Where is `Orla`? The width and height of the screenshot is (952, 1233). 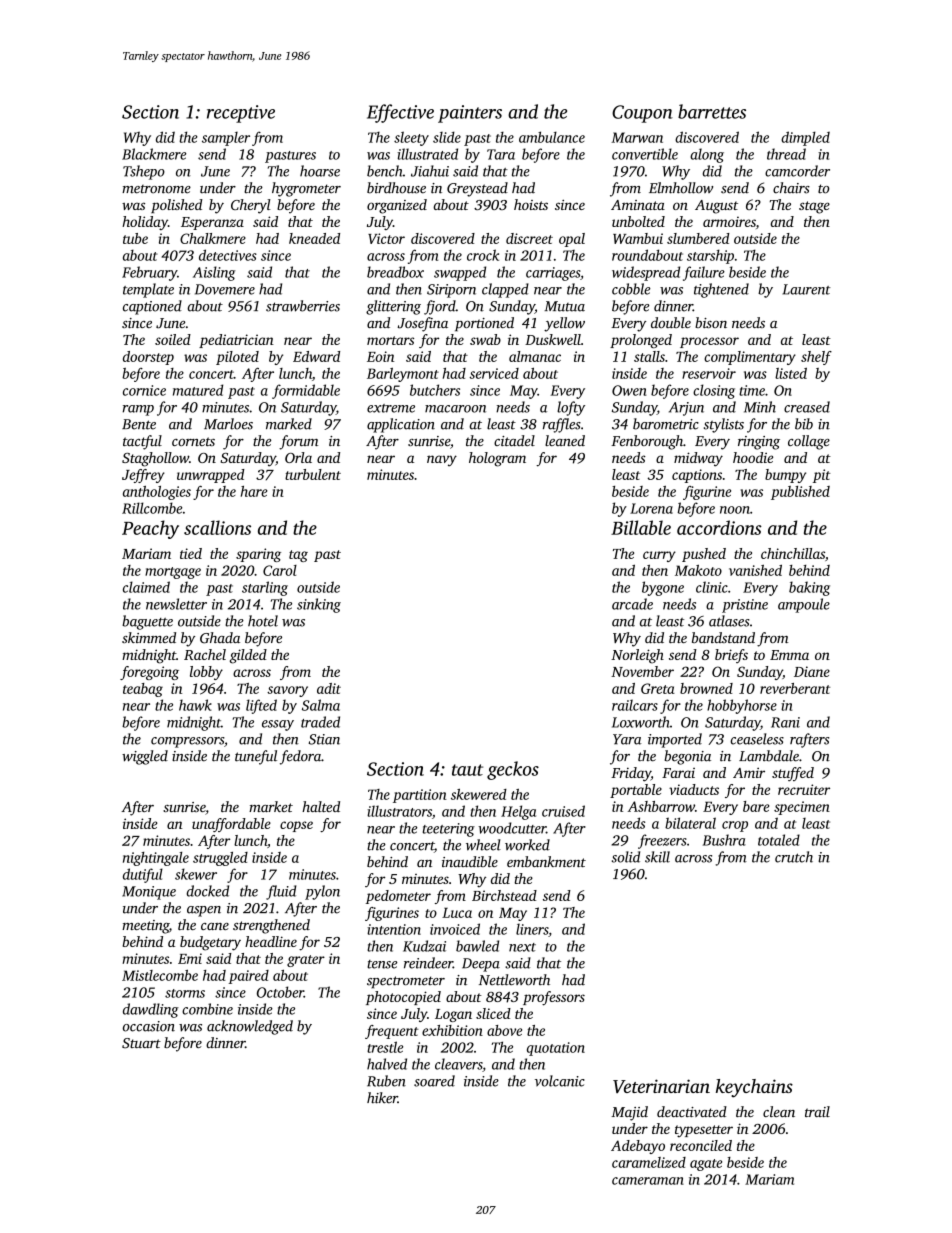 Orla is located at coordinates (298, 457).
